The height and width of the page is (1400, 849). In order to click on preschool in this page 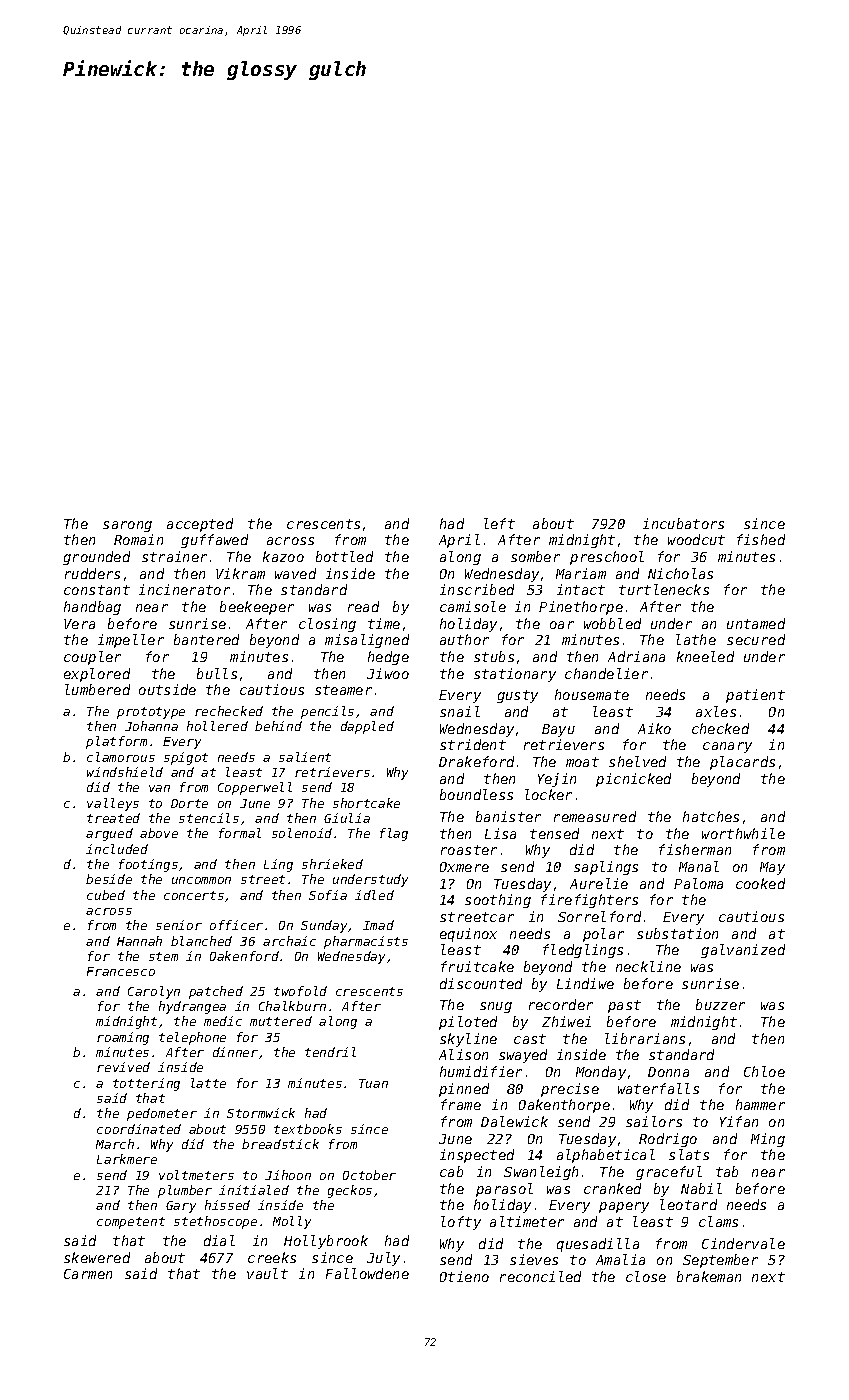, I will do `click(607, 558)`.
